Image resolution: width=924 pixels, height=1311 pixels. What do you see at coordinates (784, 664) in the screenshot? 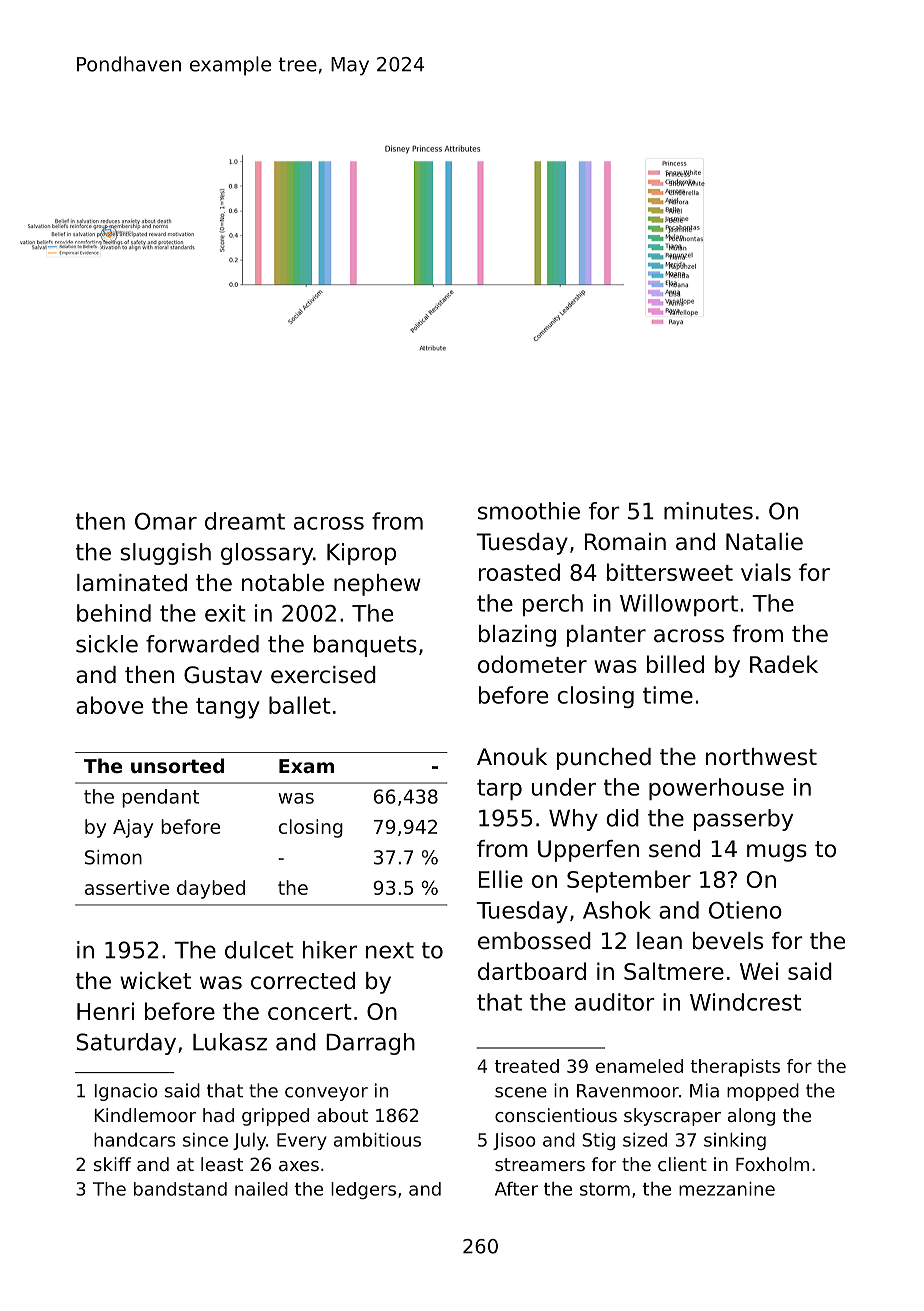
I see `Radek` at bounding box center [784, 664].
